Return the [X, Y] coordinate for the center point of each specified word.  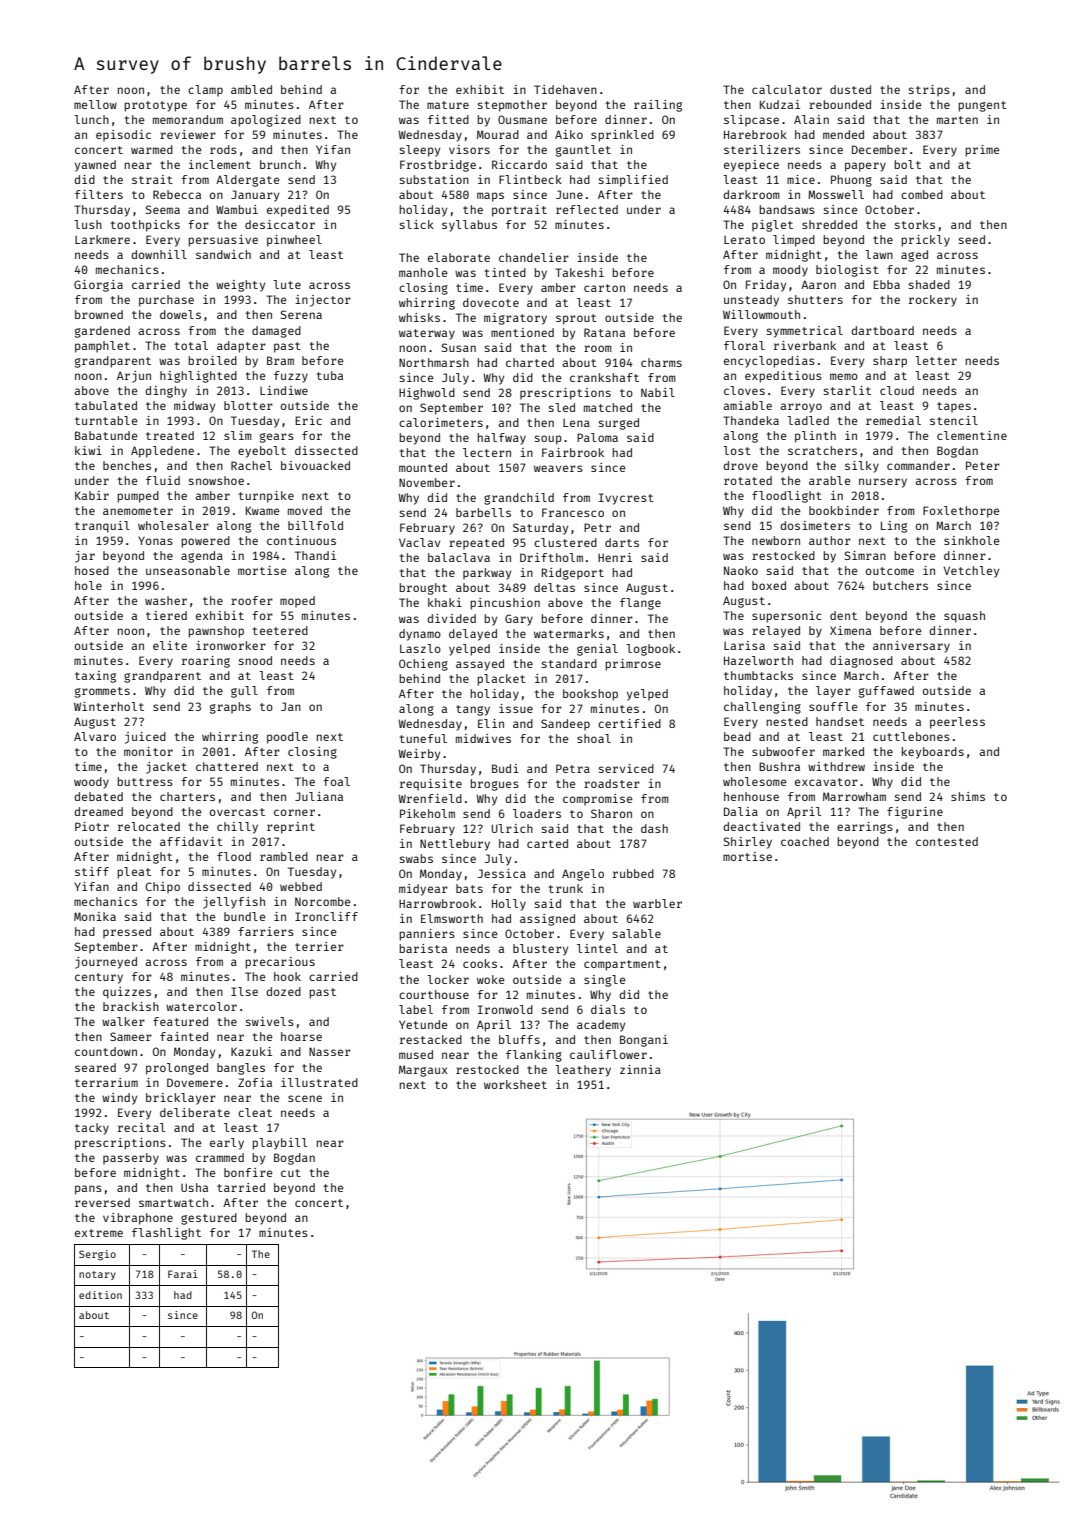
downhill [159, 254]
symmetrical [805, 332]
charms [661, 362]
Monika [95, 916]
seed [972, 239]
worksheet [515, 1084]
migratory [515, 319]
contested [947, 841]
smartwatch [173, 1202]
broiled [213, 360]
